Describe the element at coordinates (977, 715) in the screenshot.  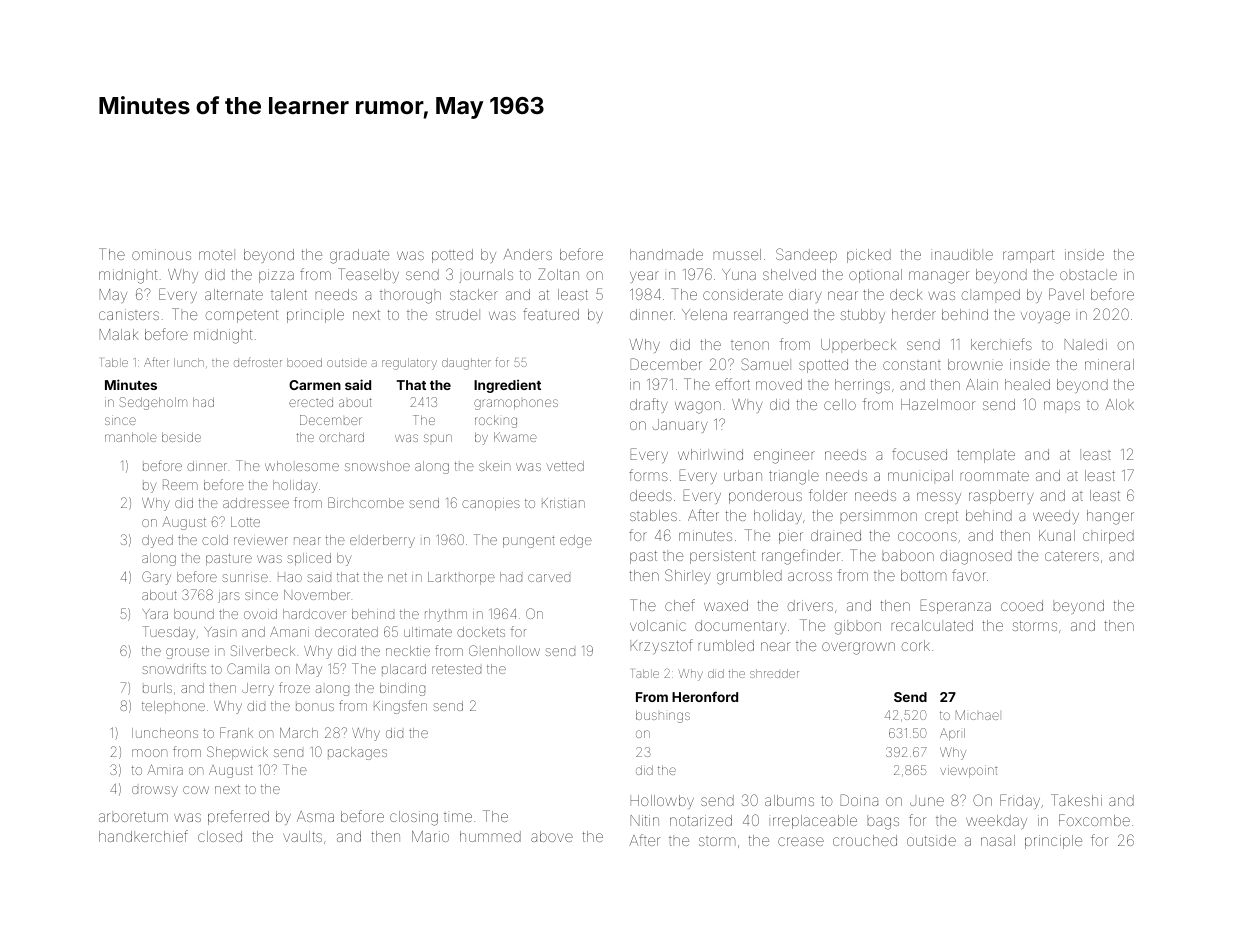
I see `Michael` at that location.
